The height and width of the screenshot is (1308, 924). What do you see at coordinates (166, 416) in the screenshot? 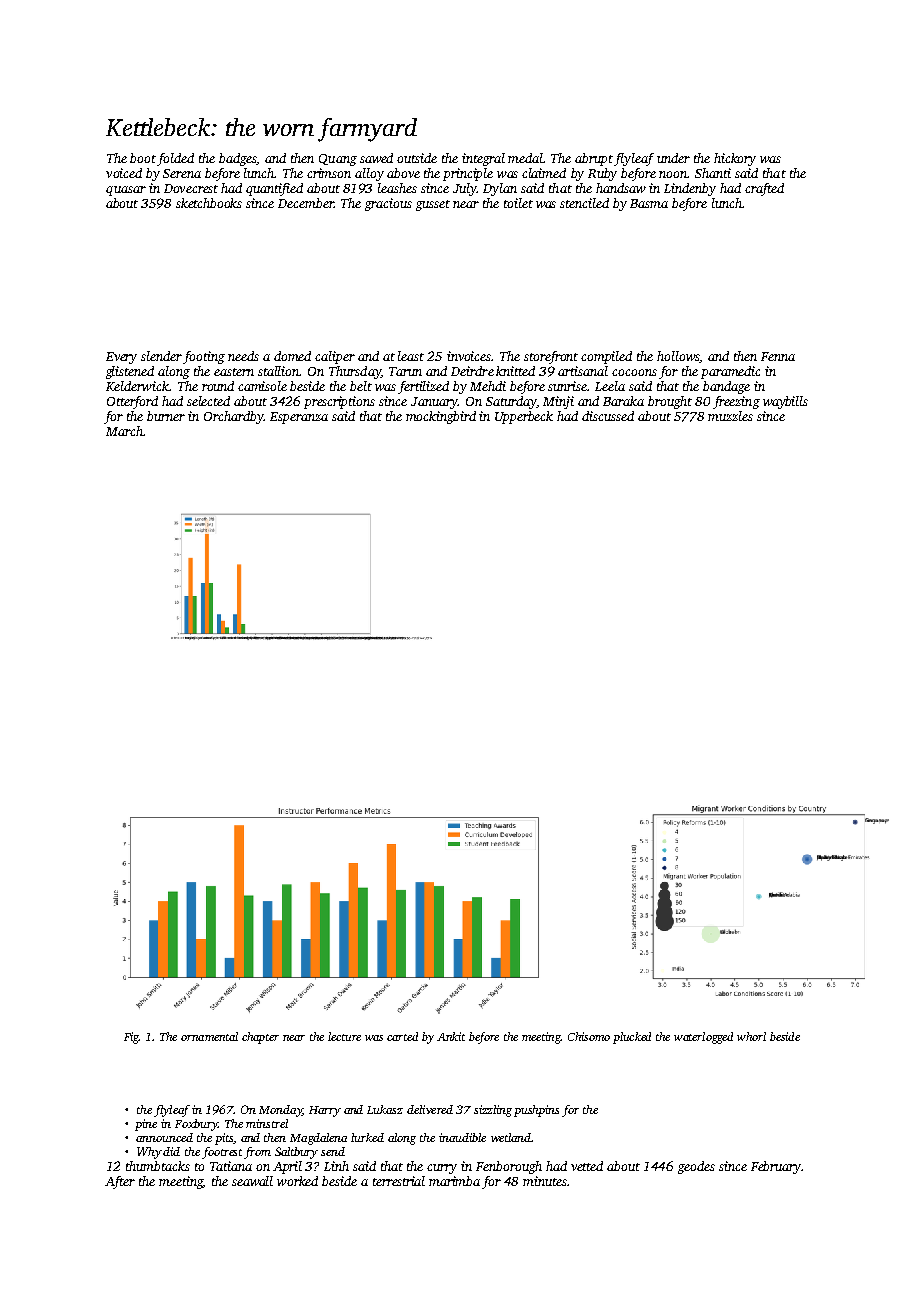
I see `burner` at bounding box center [166, 416].
